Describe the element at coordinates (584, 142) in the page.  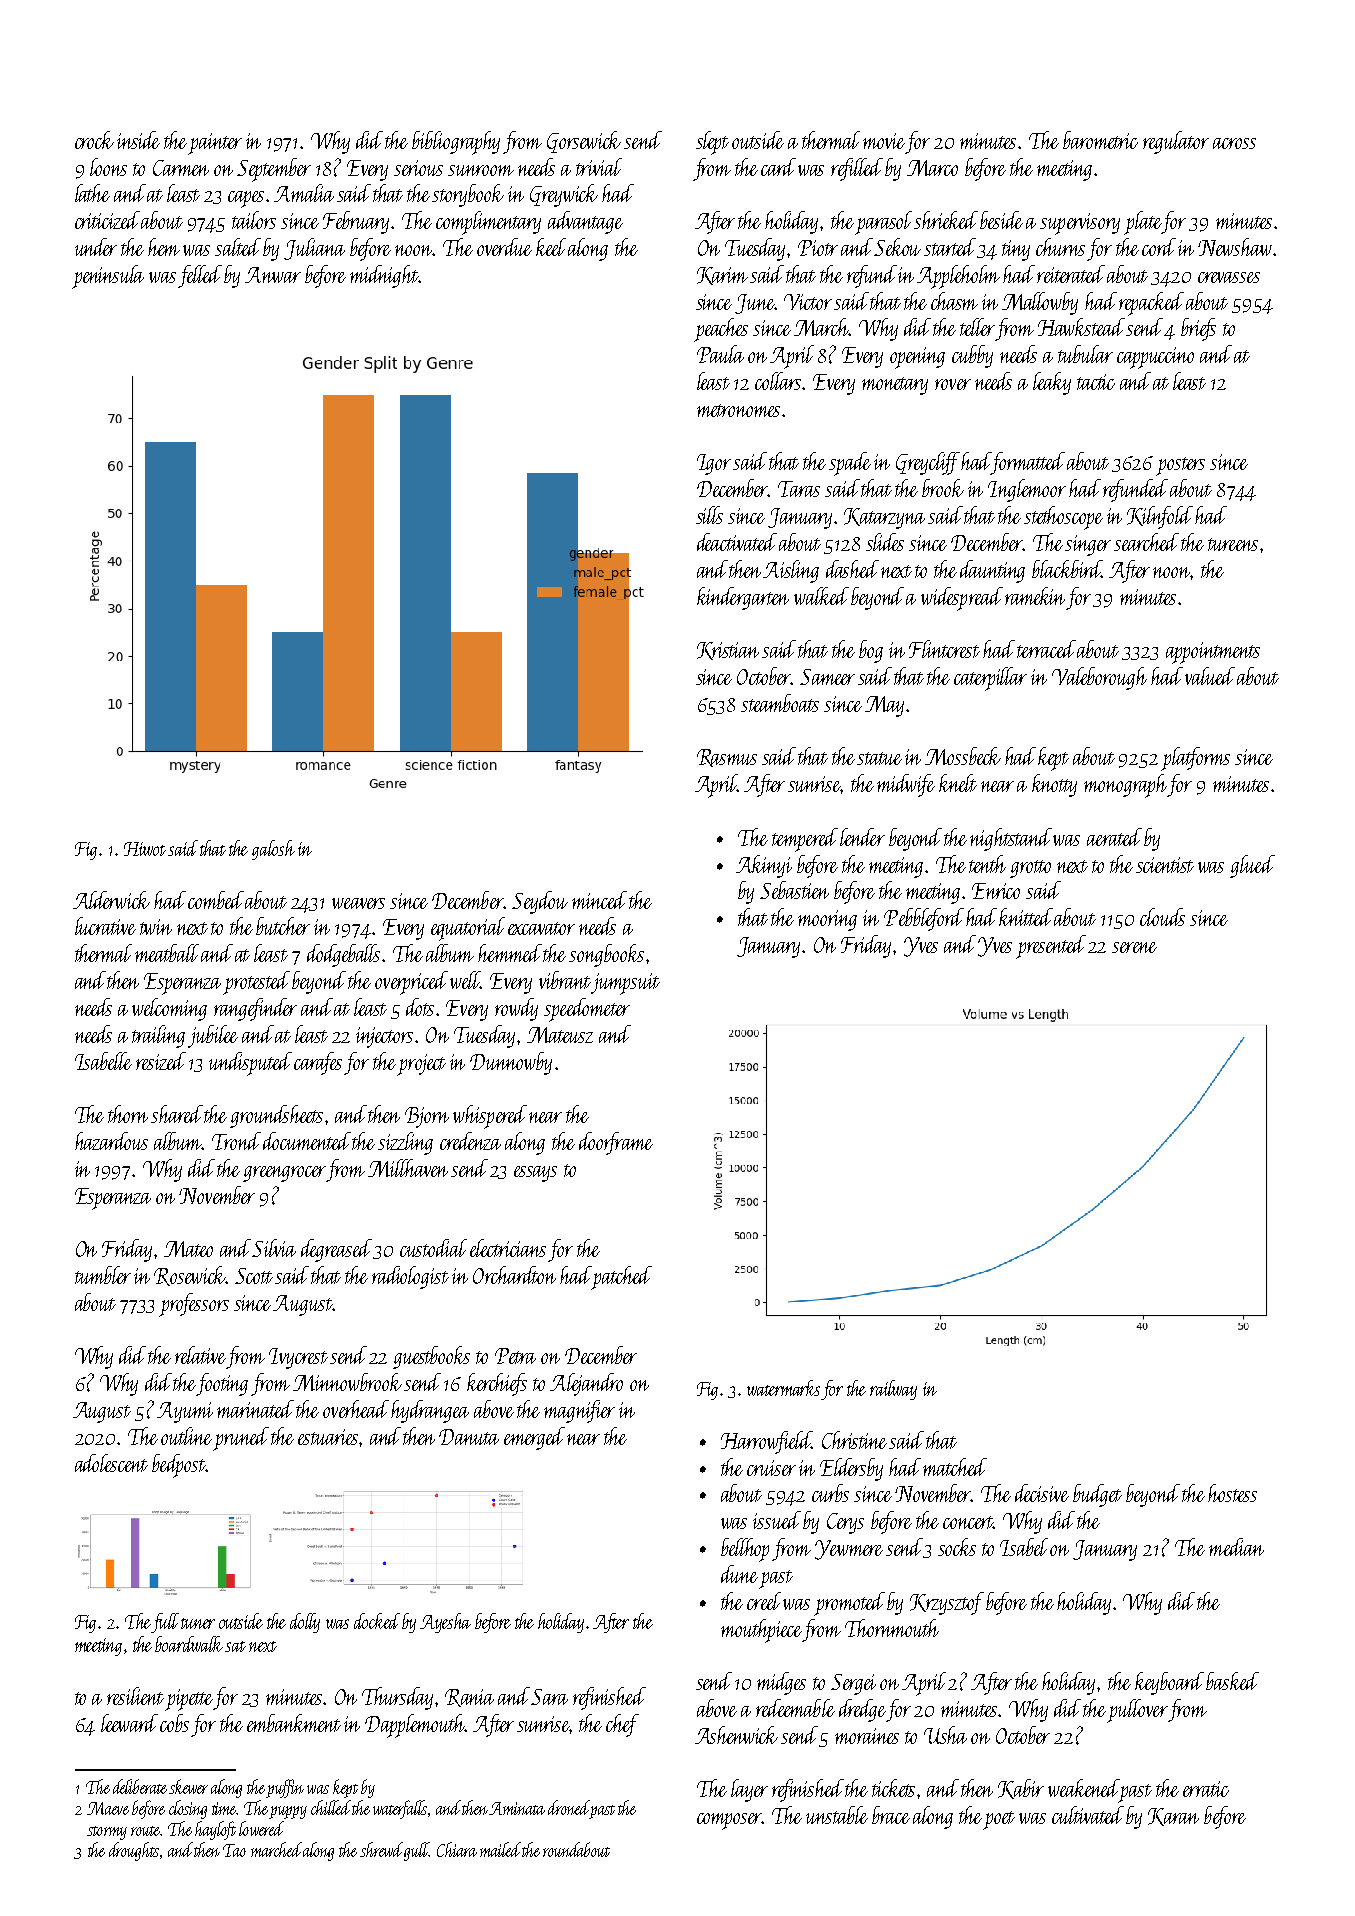
I see `Gorsewick` at that location.
